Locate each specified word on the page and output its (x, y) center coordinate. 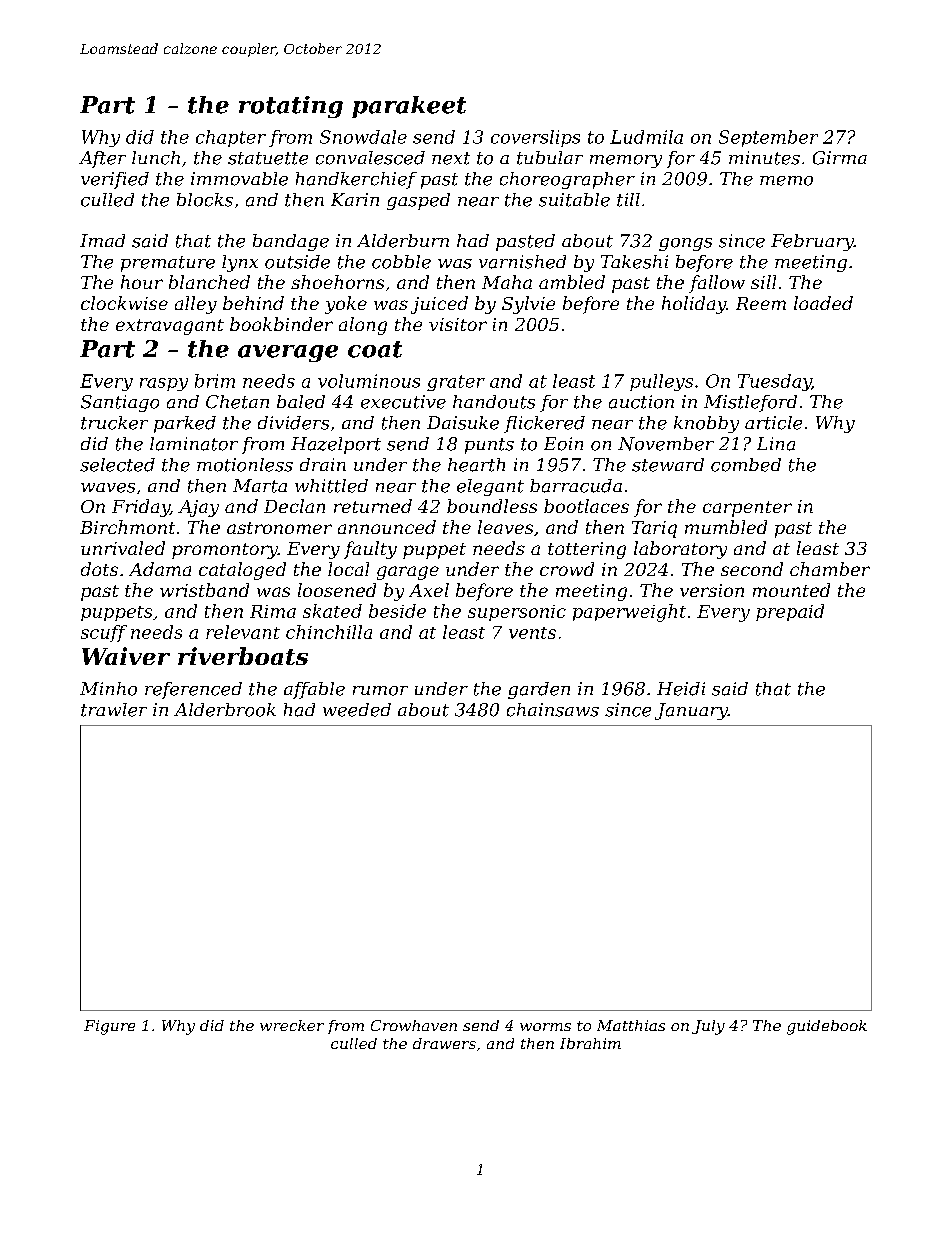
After (102, 159)
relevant (243, 632)
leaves (505, 527)
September (768, 138)
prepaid (790, 612)
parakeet (409, 107)
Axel (429, 590)
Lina (776, 444)
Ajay (198, 508)
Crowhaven (414, 1025)
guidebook (827, 1027)
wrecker (292, 1025)
